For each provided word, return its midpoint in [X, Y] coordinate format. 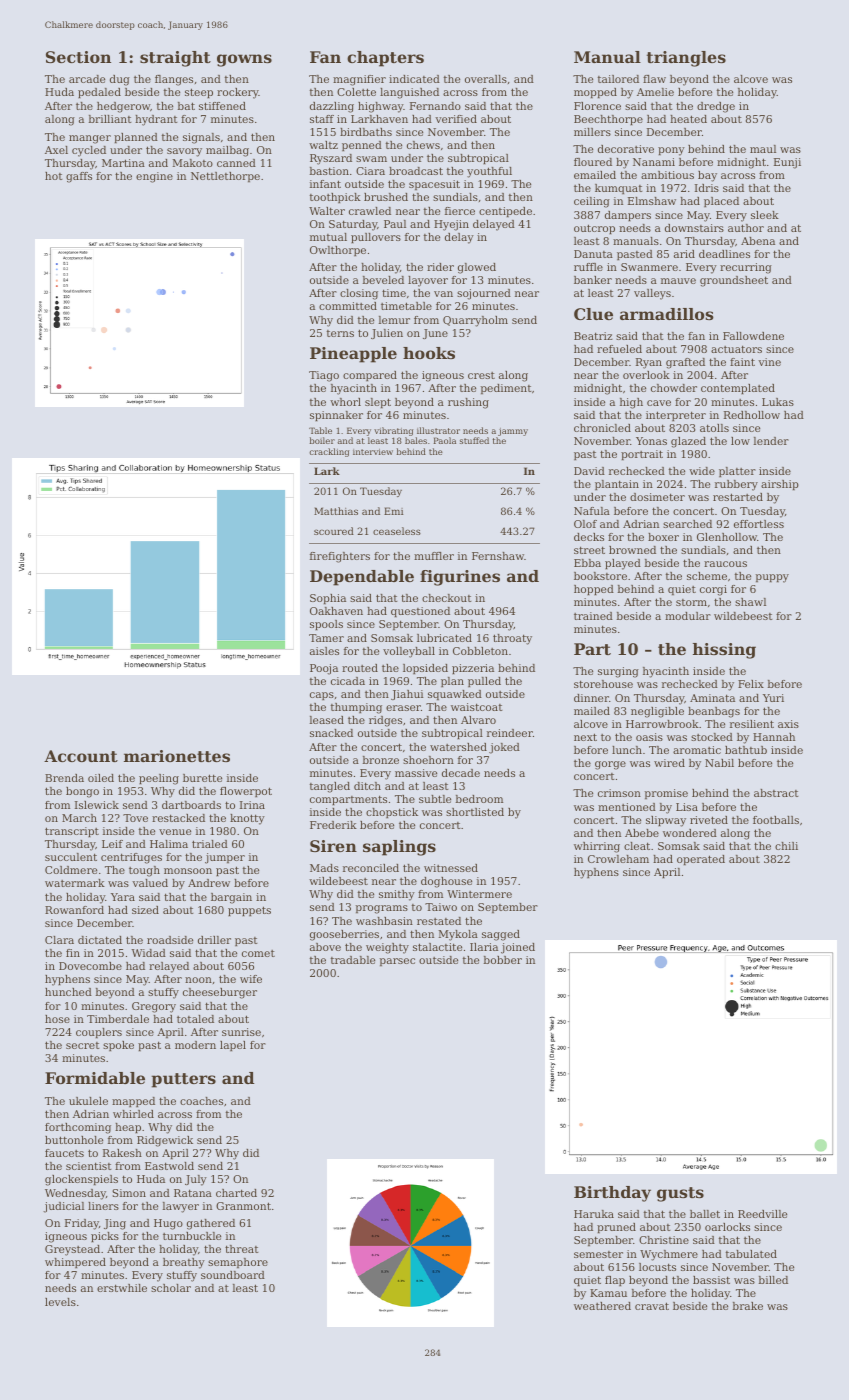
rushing [468, 403]
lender [771, 441]
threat [241, 1249]
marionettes [177, 756]
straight [175, 59]
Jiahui [407, 695]
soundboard [233, 1275]
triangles [686, 59]
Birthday [612, 1194]
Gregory [154, 1007]
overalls [486, 79]
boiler [322, 440]
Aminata [712, 698]
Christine [664, 1240]
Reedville [762, 1214]
